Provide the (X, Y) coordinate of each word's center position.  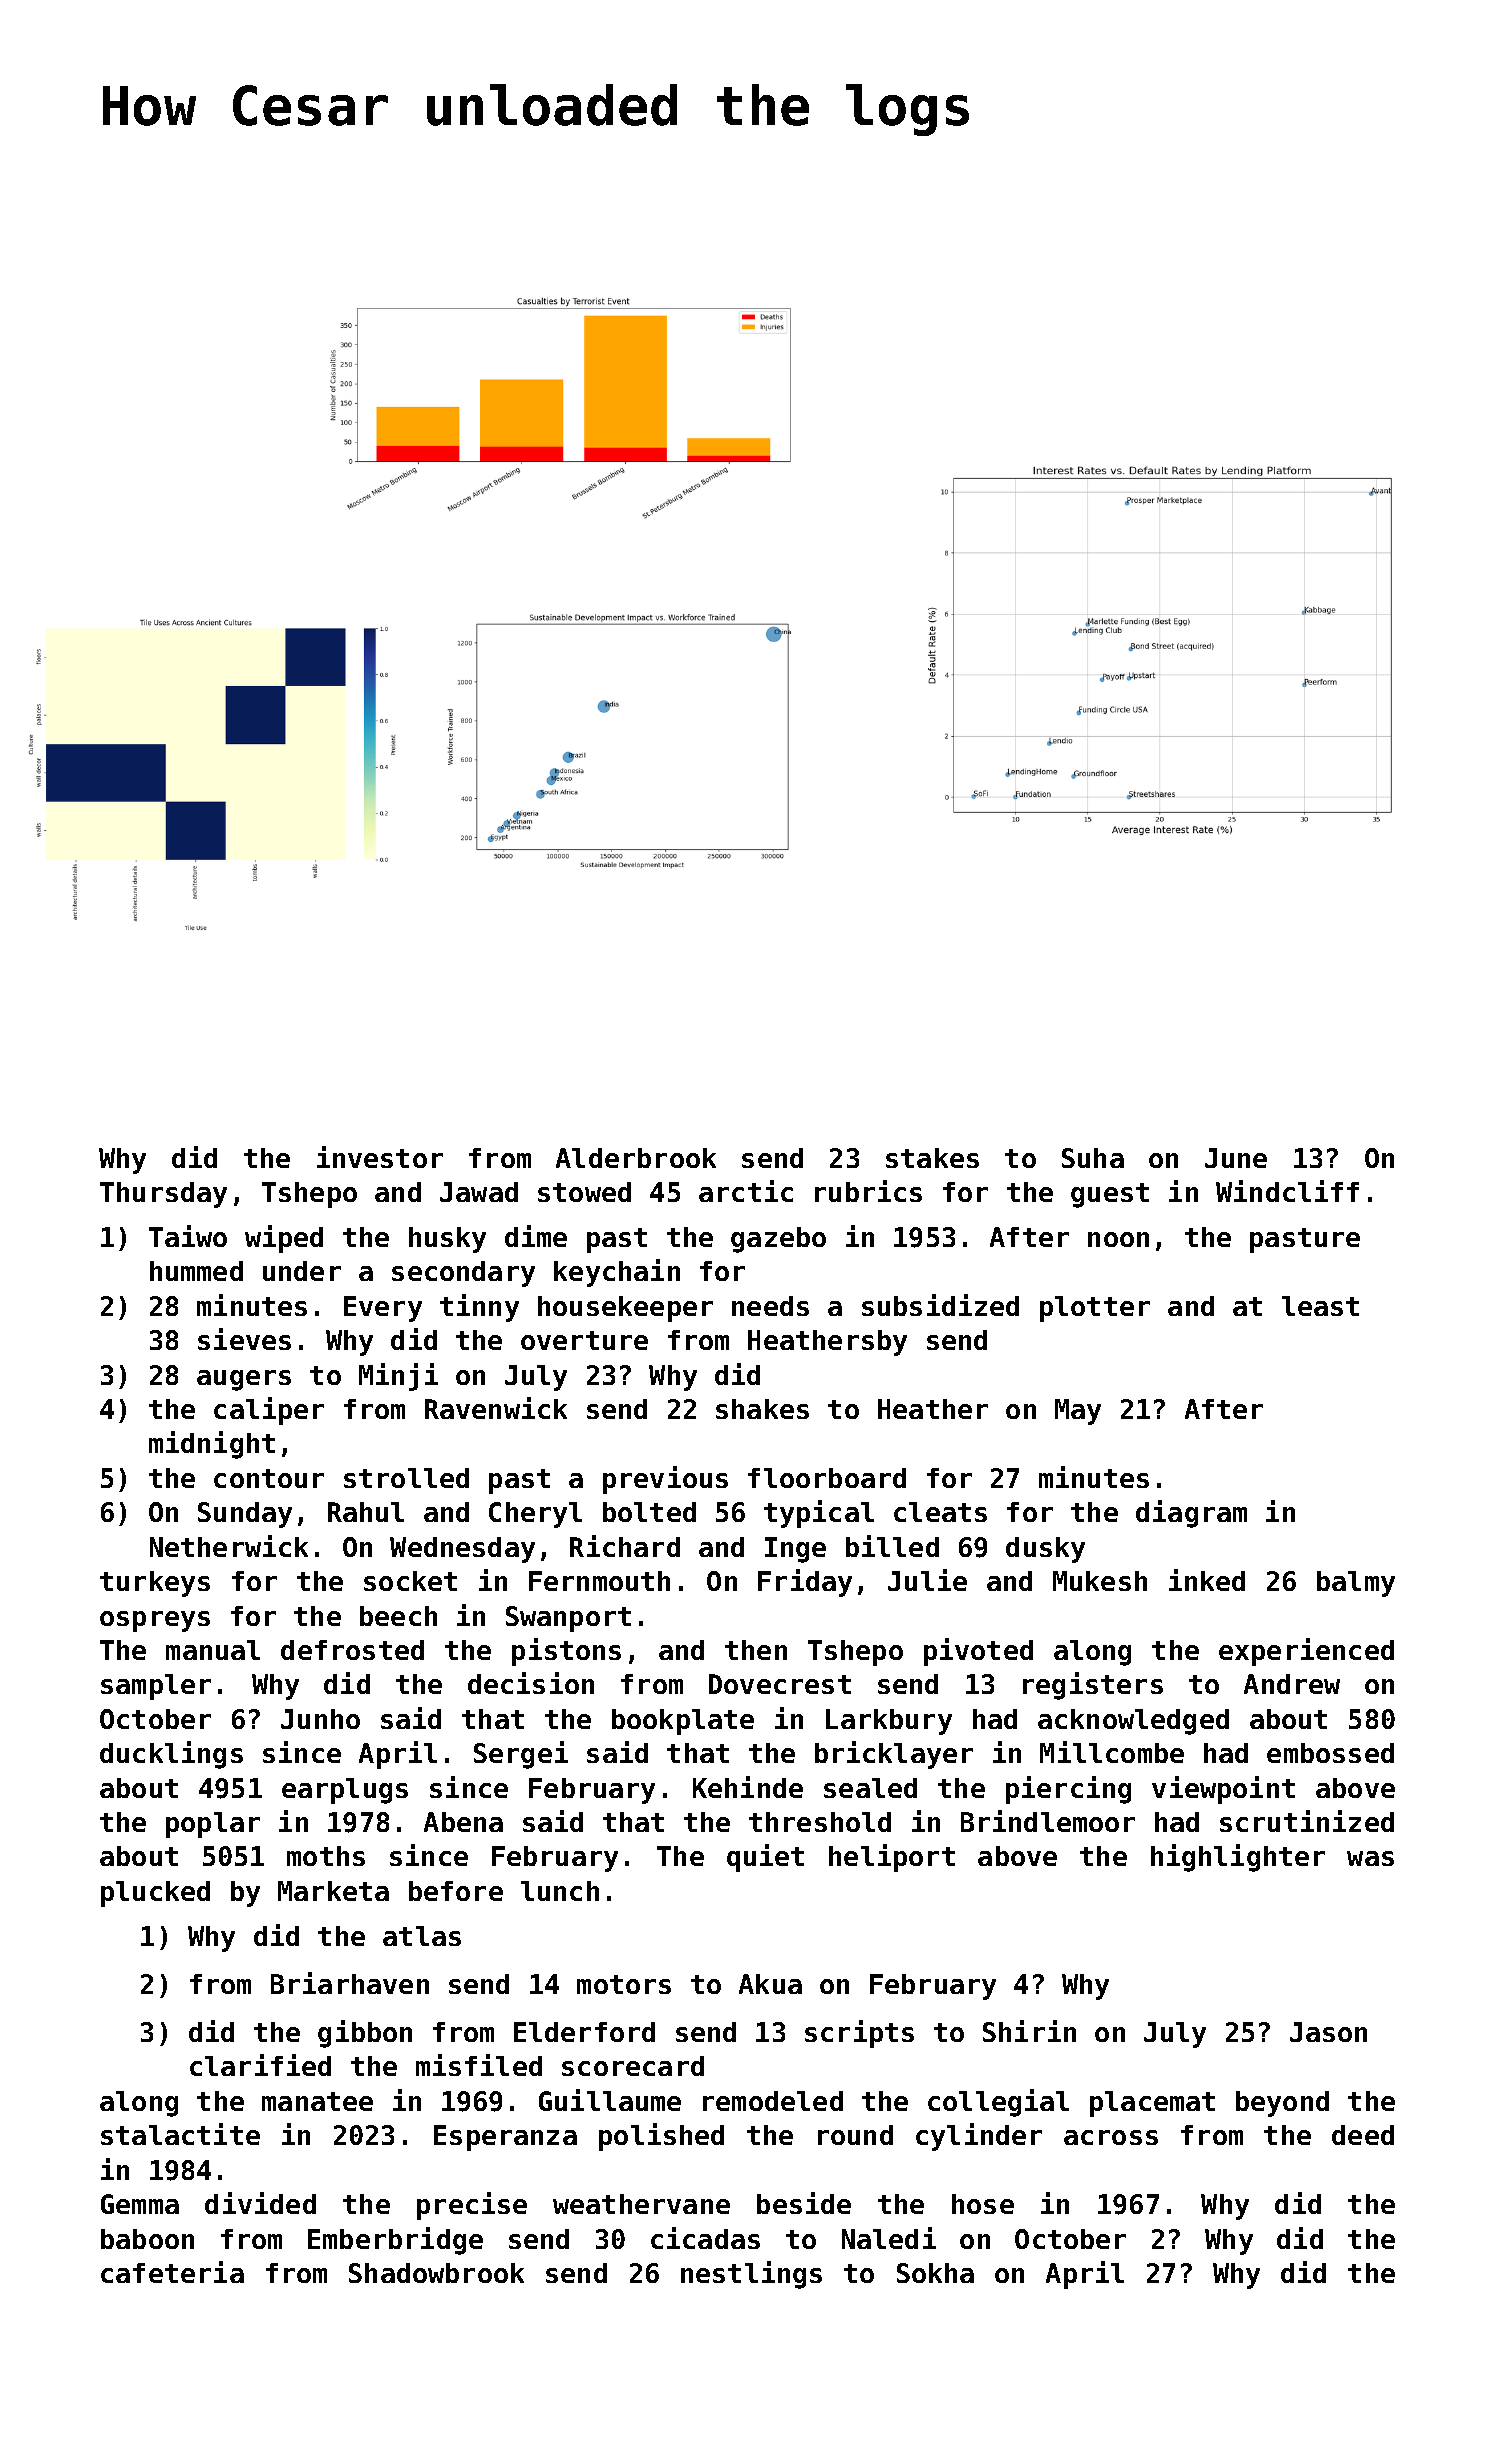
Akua (770, 1984)
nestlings (751, 2275)
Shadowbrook (436, 2273)
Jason (1328, 2032)
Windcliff (1287, 1191)
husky (447, 1240)
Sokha (935, 2273)
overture (584, 1340)
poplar (213, 1825)
